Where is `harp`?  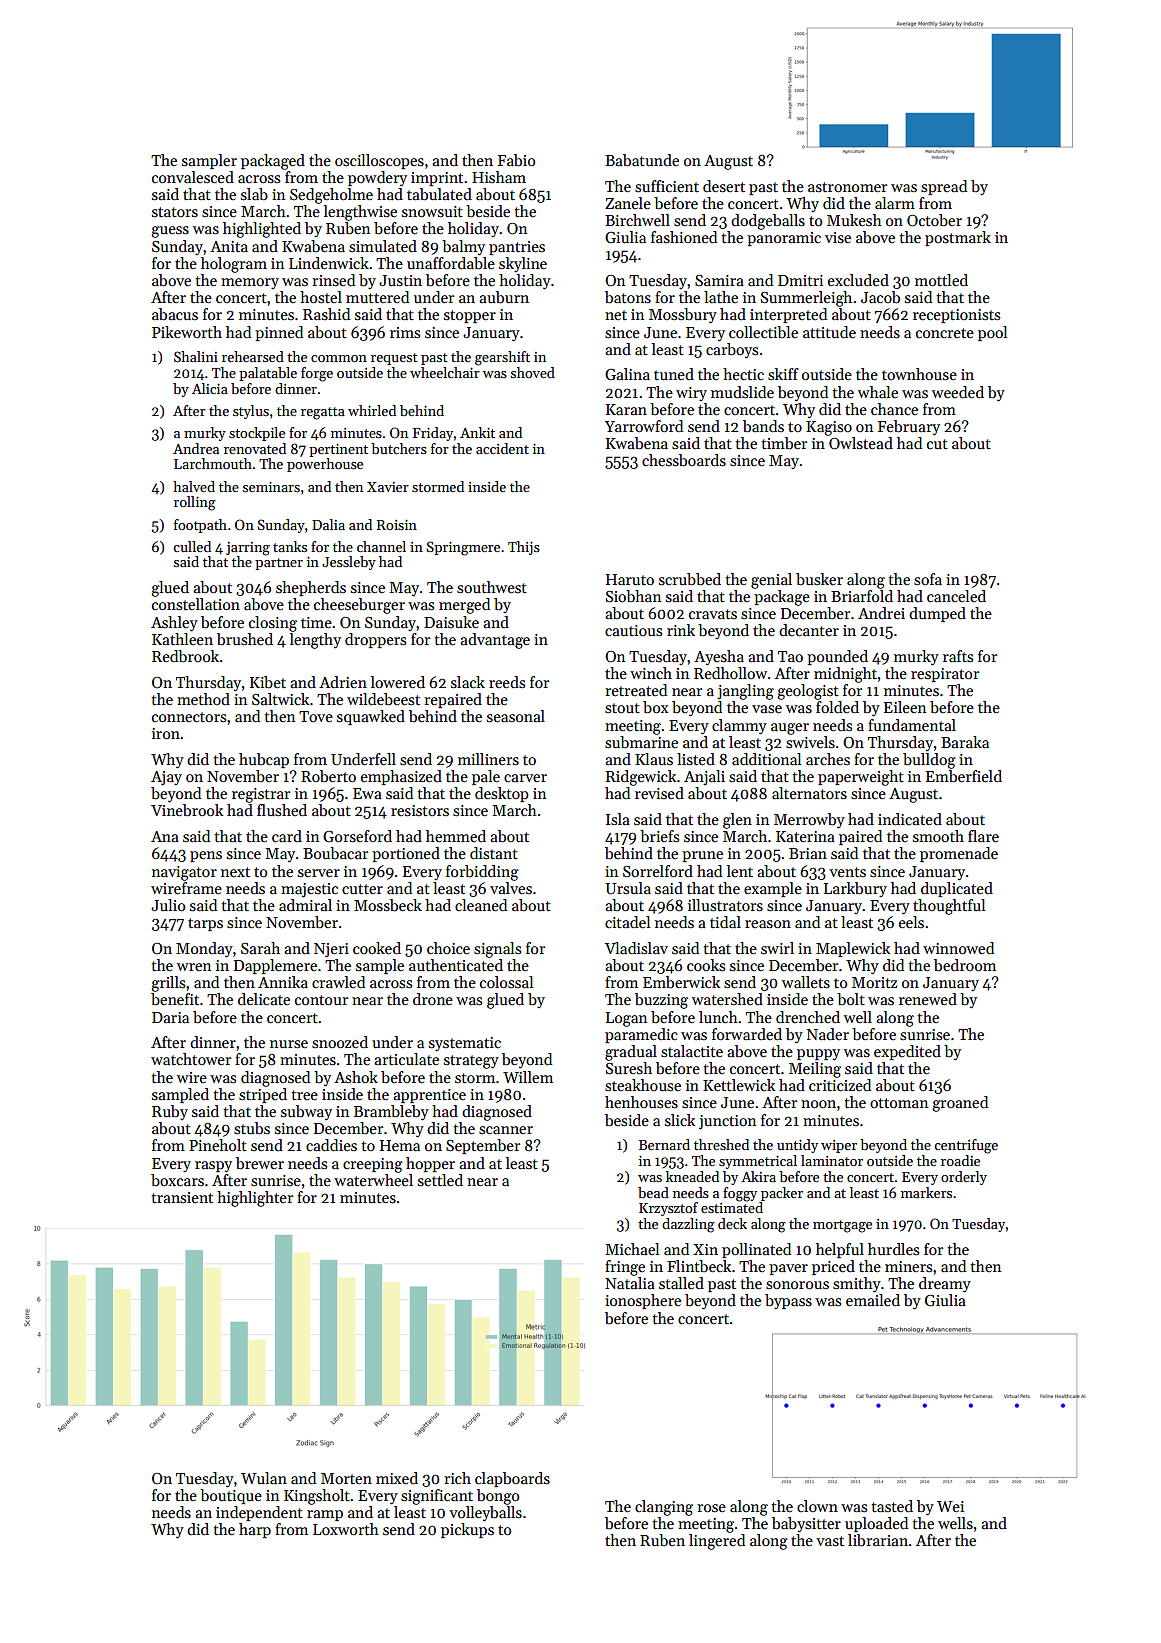 harp is located at coordinates (255, 1530).
